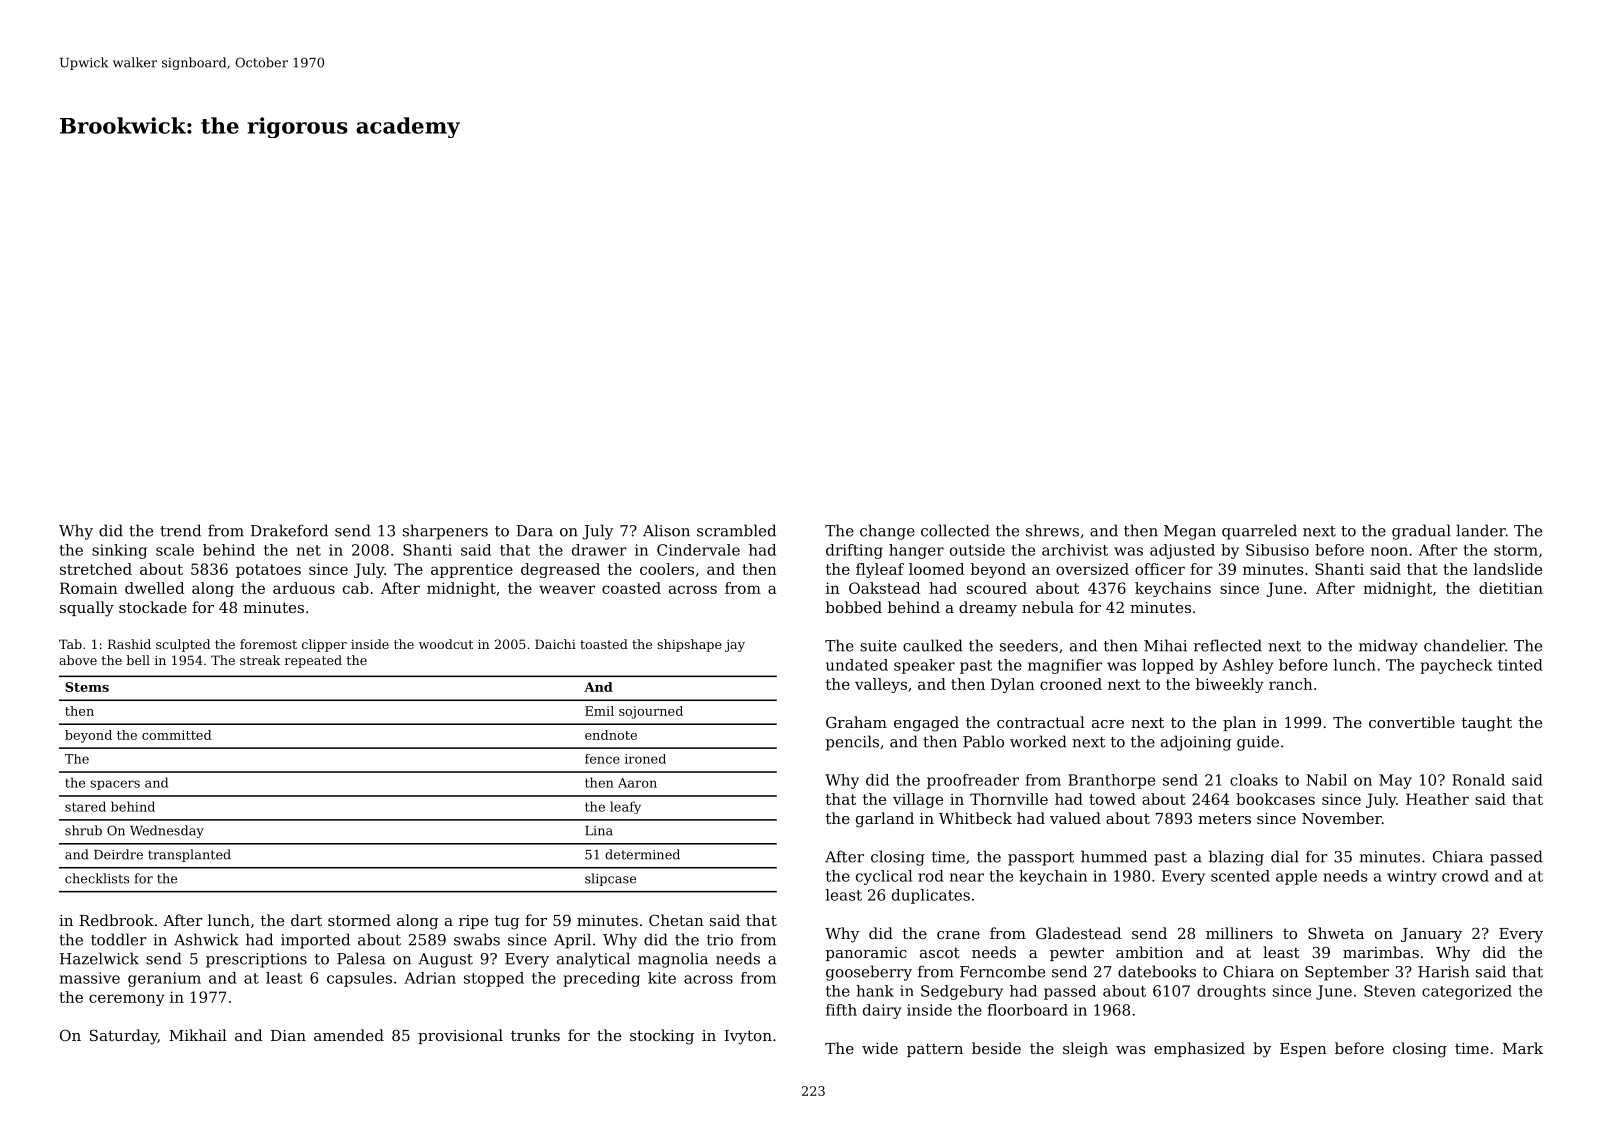 The image size is (1602, 1132). What do you see at coordinates (610, 879) in the image?
I see `slipcase` at bounding box center [610, 879].
